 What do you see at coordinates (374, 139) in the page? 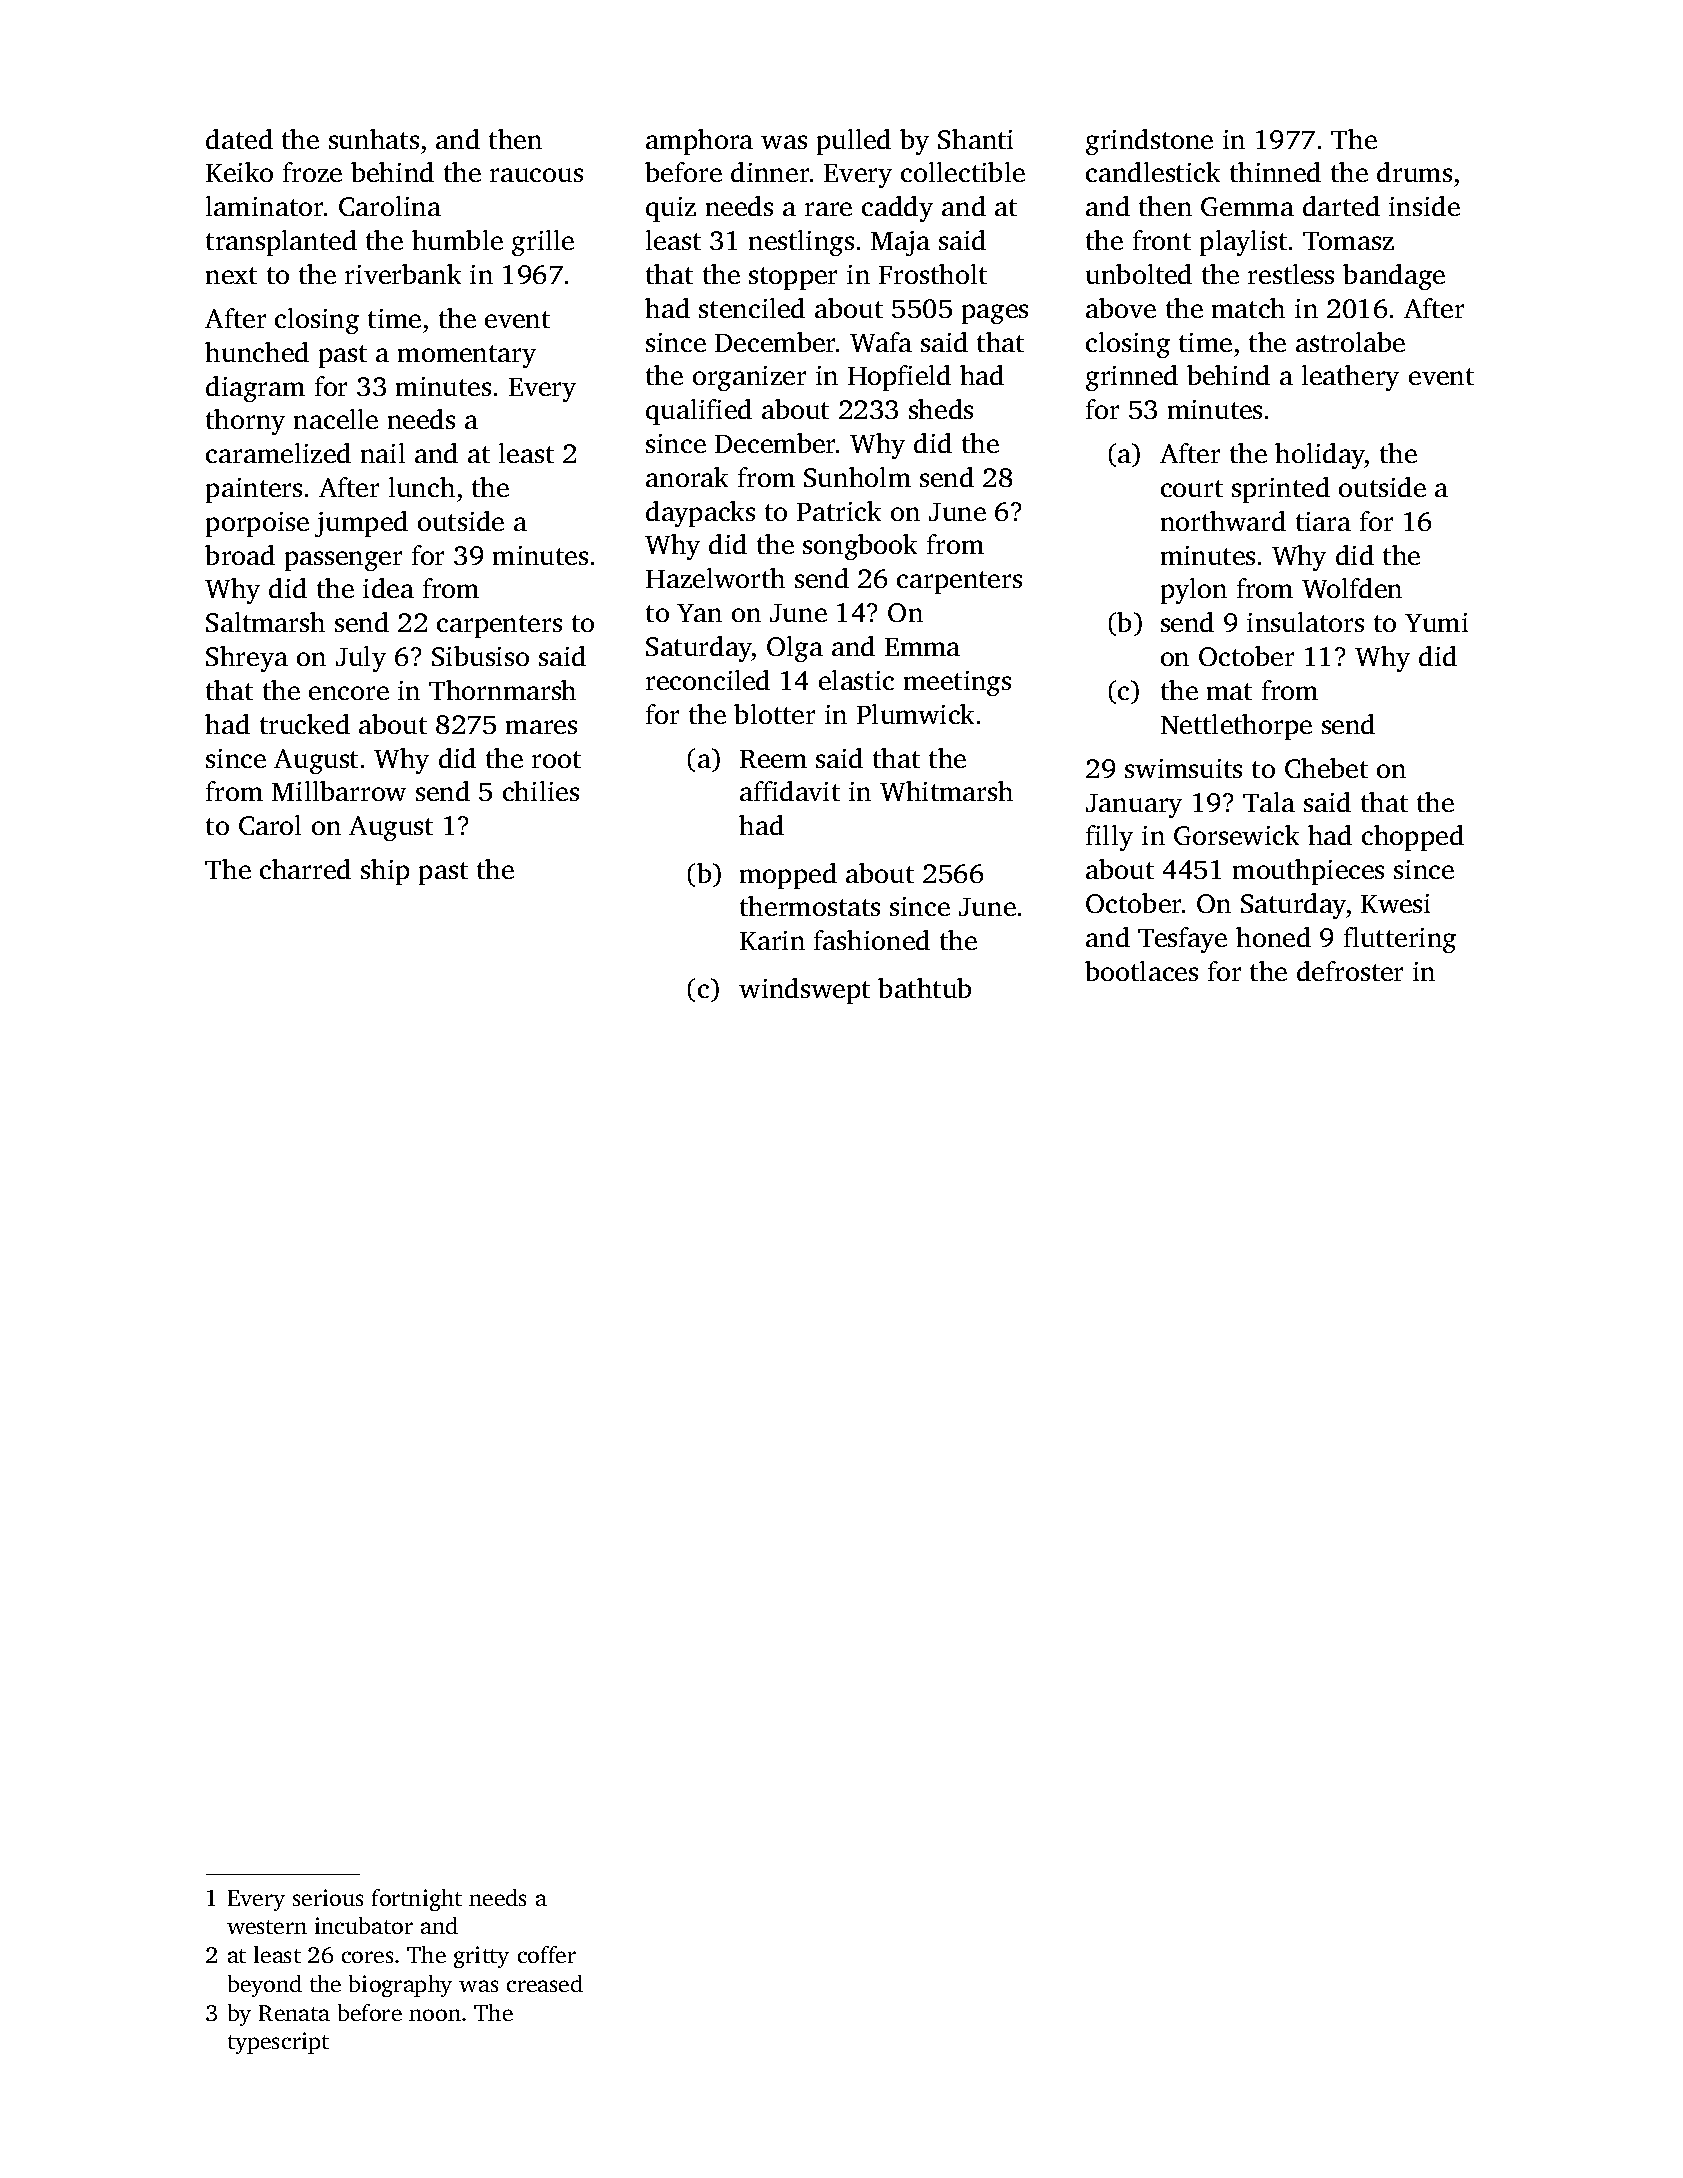
I see `sunhats` at bounding box center [374, 139].
